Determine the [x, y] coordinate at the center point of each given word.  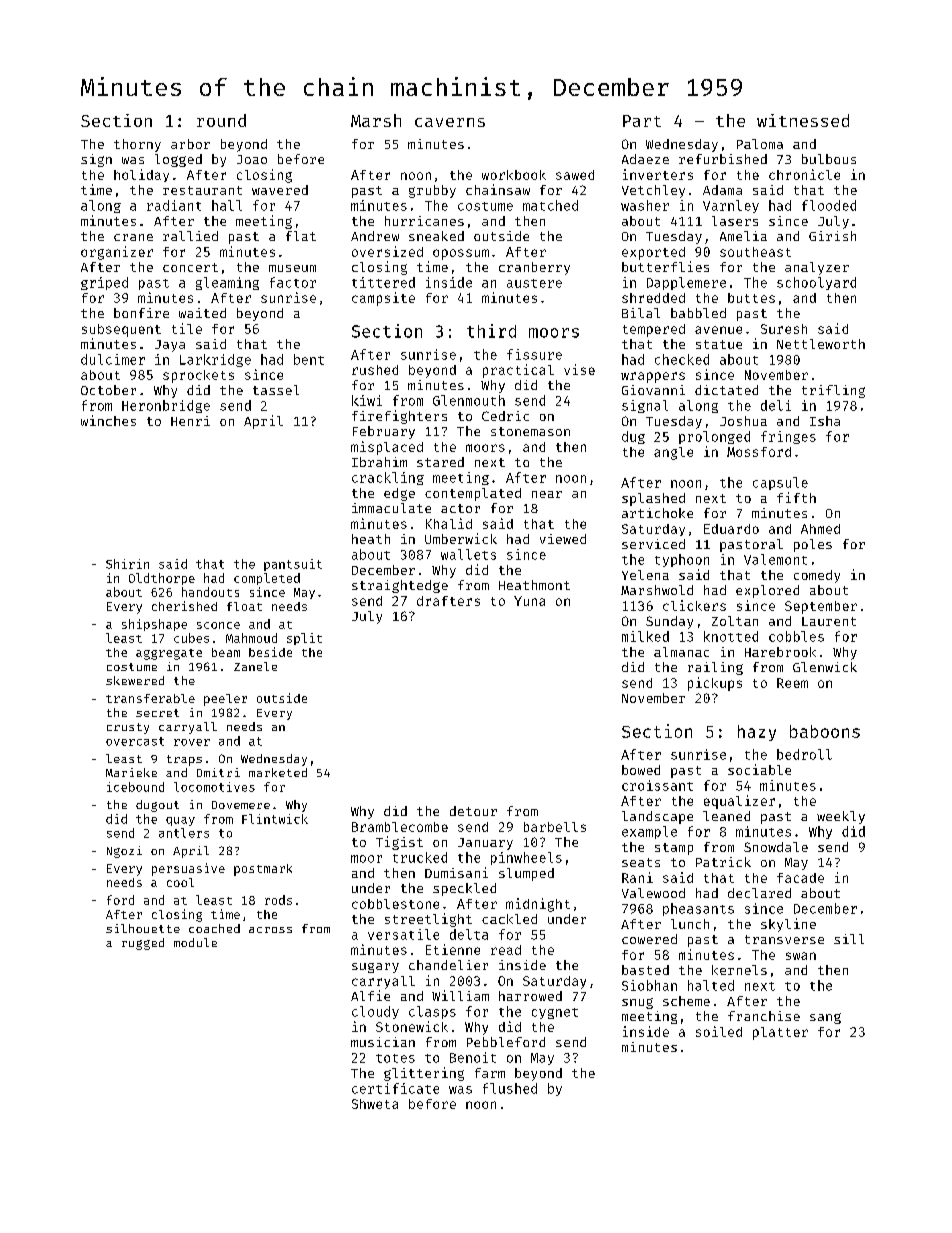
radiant [174, 205]
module [195, 942]
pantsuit [293, 565]
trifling [833, 391]
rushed [375, 370]
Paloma [760, 144]
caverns [450, 122]
